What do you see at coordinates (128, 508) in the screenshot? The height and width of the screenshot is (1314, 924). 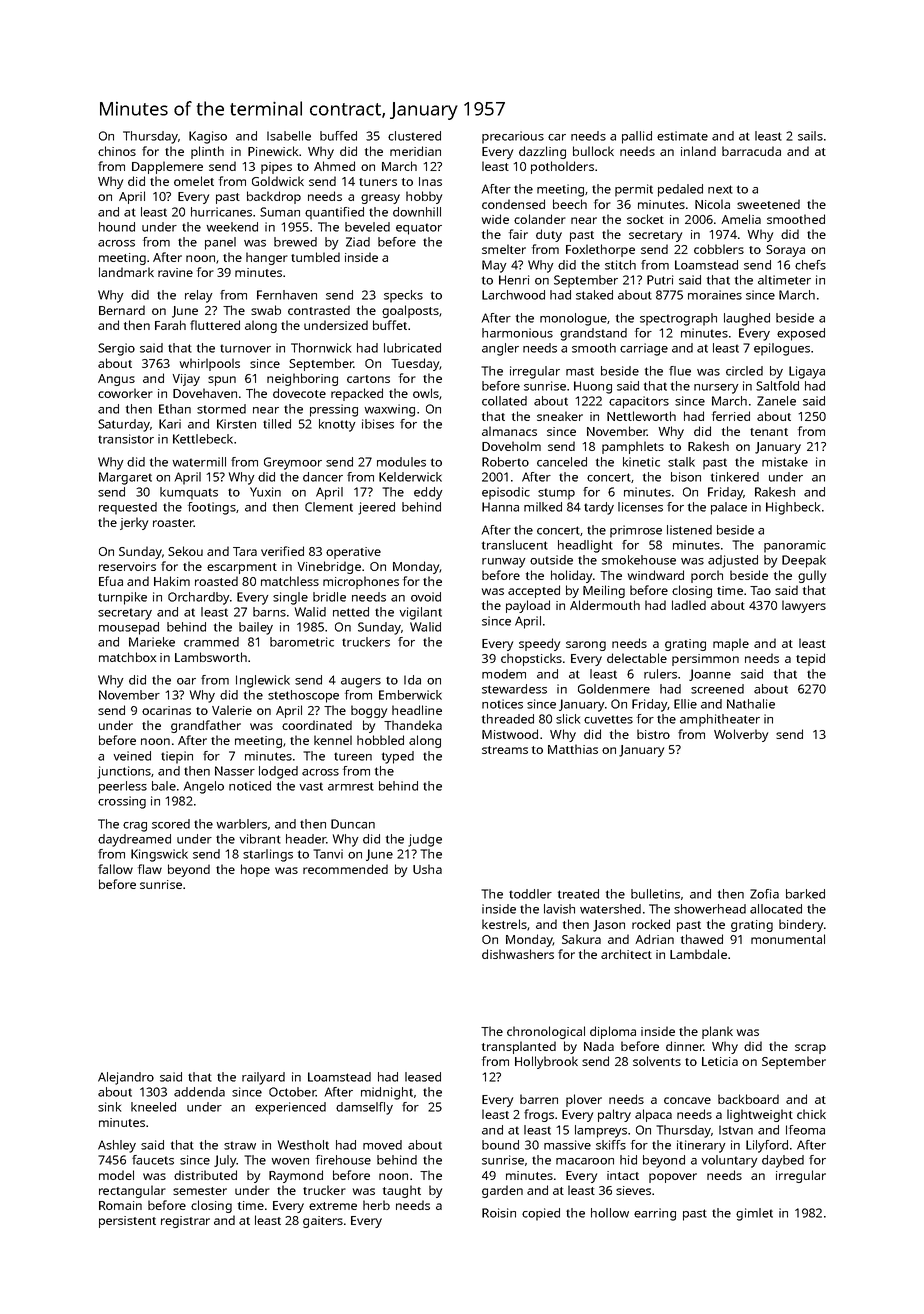 I see `requested` at bounding box center [128, 508].
